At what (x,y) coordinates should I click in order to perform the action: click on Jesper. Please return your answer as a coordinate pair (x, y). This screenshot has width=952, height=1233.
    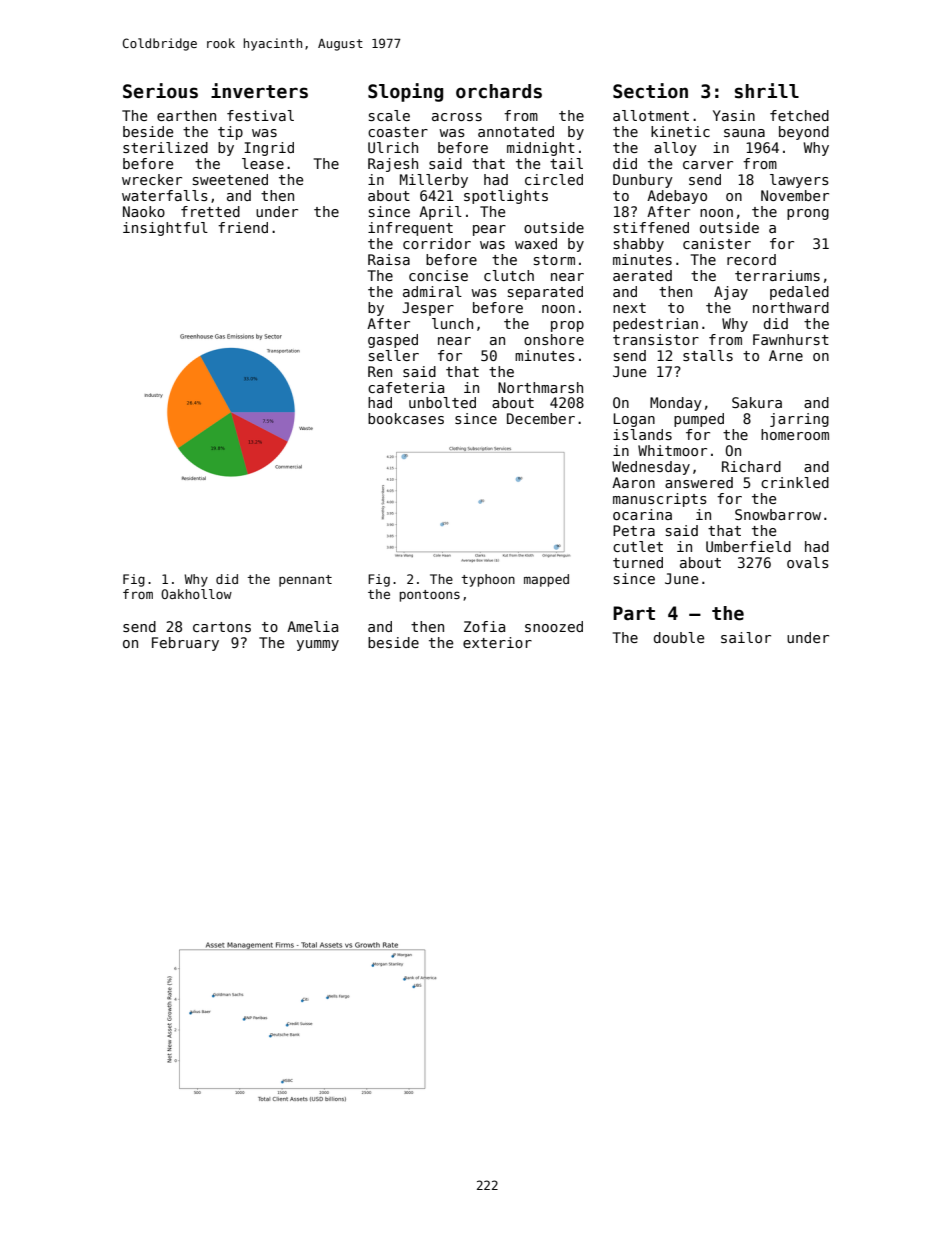
    Looking at the image, I should click on (428, 309).
